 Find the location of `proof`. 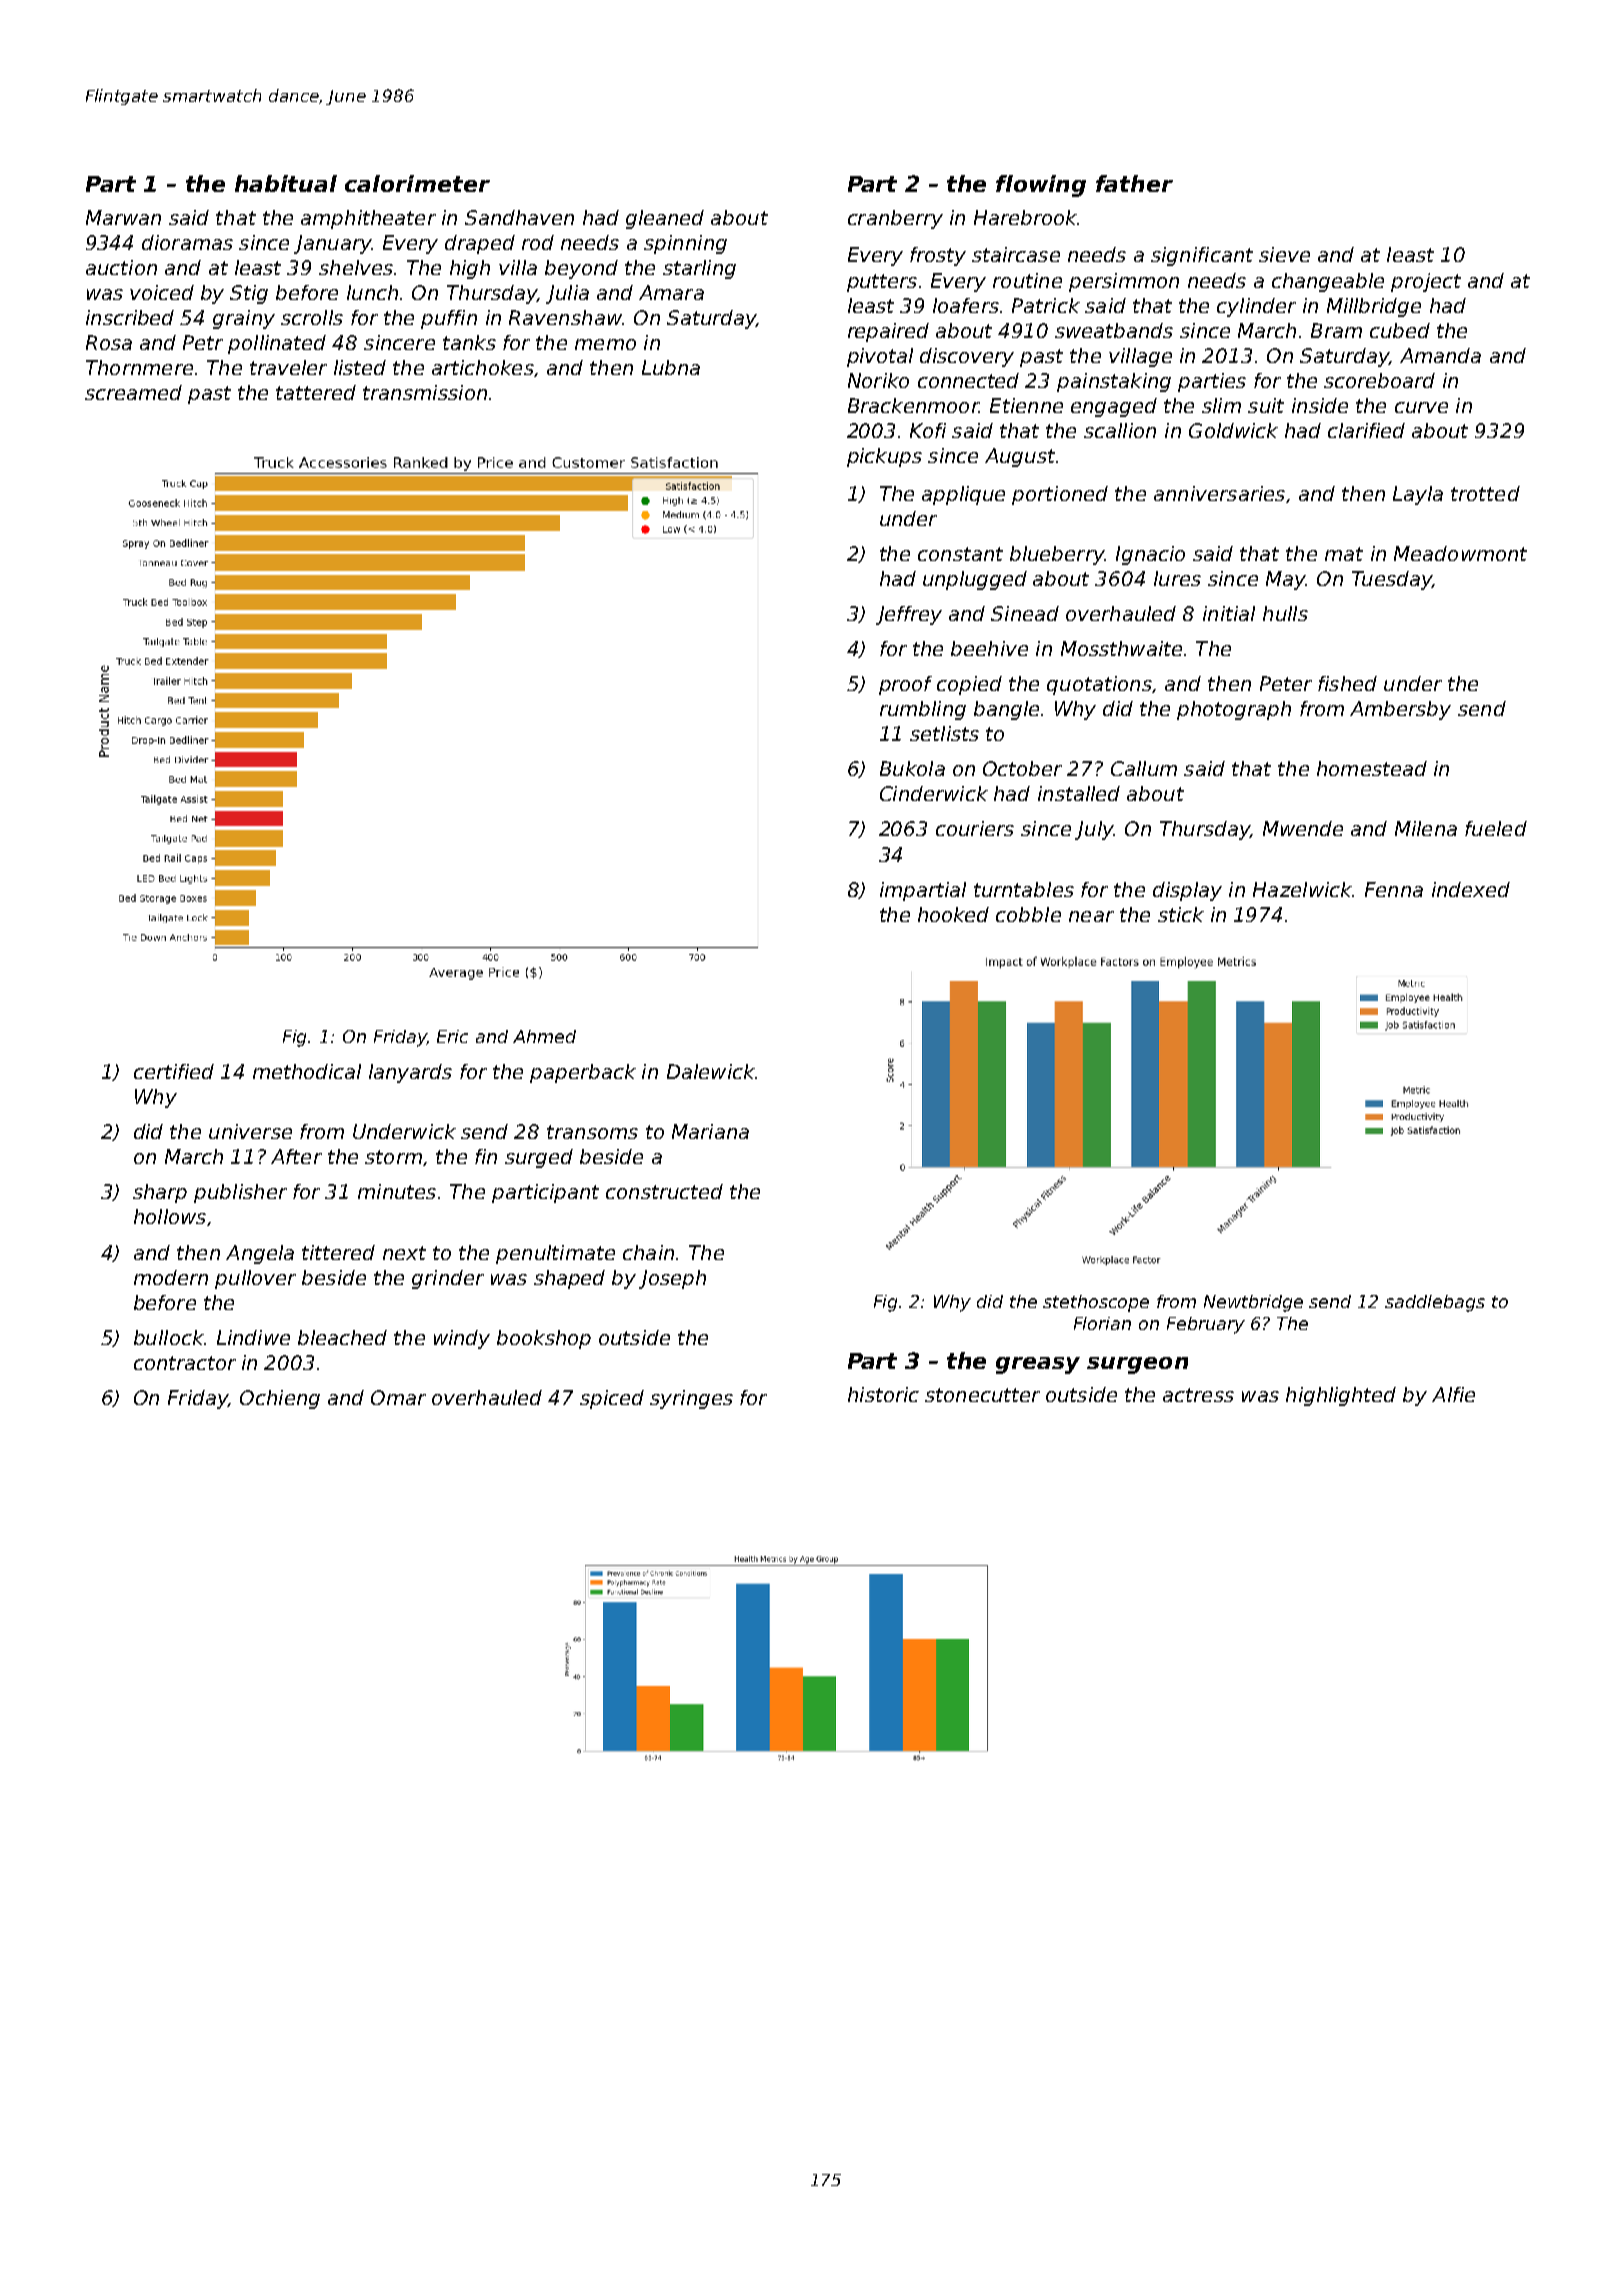

proof is located at coordinates (905, 685).
